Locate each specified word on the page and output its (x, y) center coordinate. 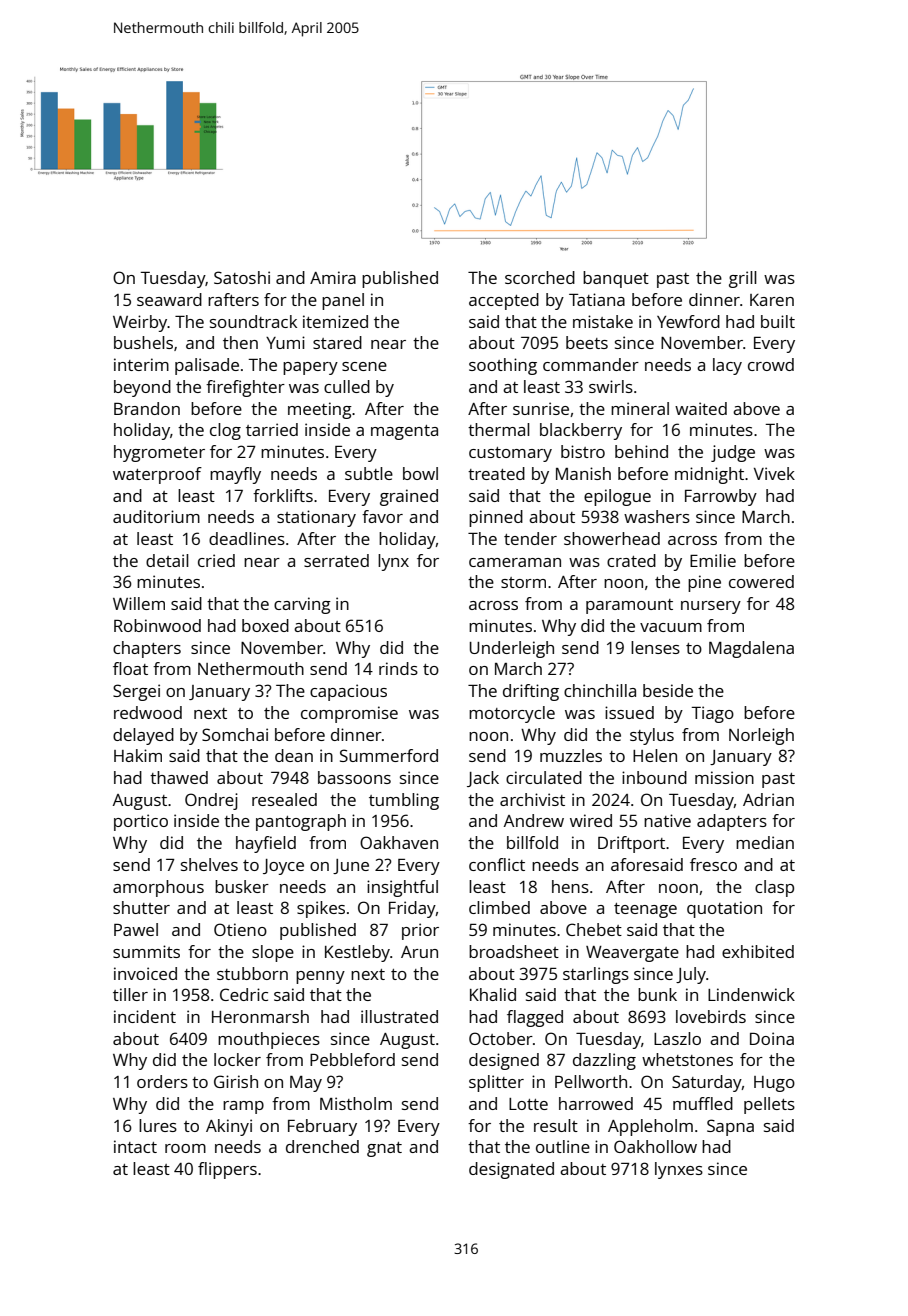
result (556, 1125)
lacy (727, 366)
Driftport (631, 844)
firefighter (245, 388)
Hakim (138, 755)
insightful (402, 888)
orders (162, 1081)
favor (382, 516)
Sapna (730, 1127)
